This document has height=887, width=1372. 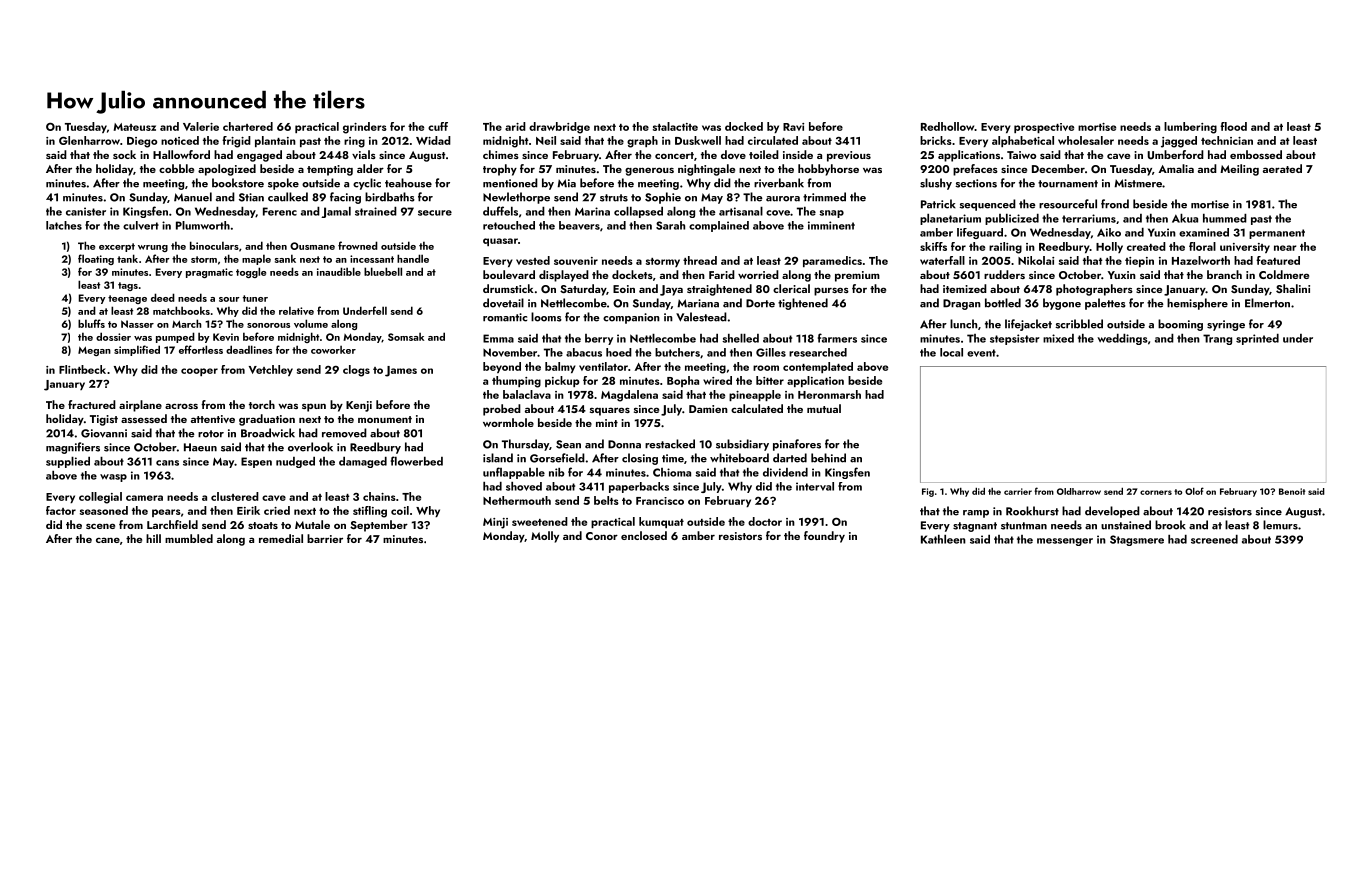 I want to click on frowned, so click(x=358, y=245).
